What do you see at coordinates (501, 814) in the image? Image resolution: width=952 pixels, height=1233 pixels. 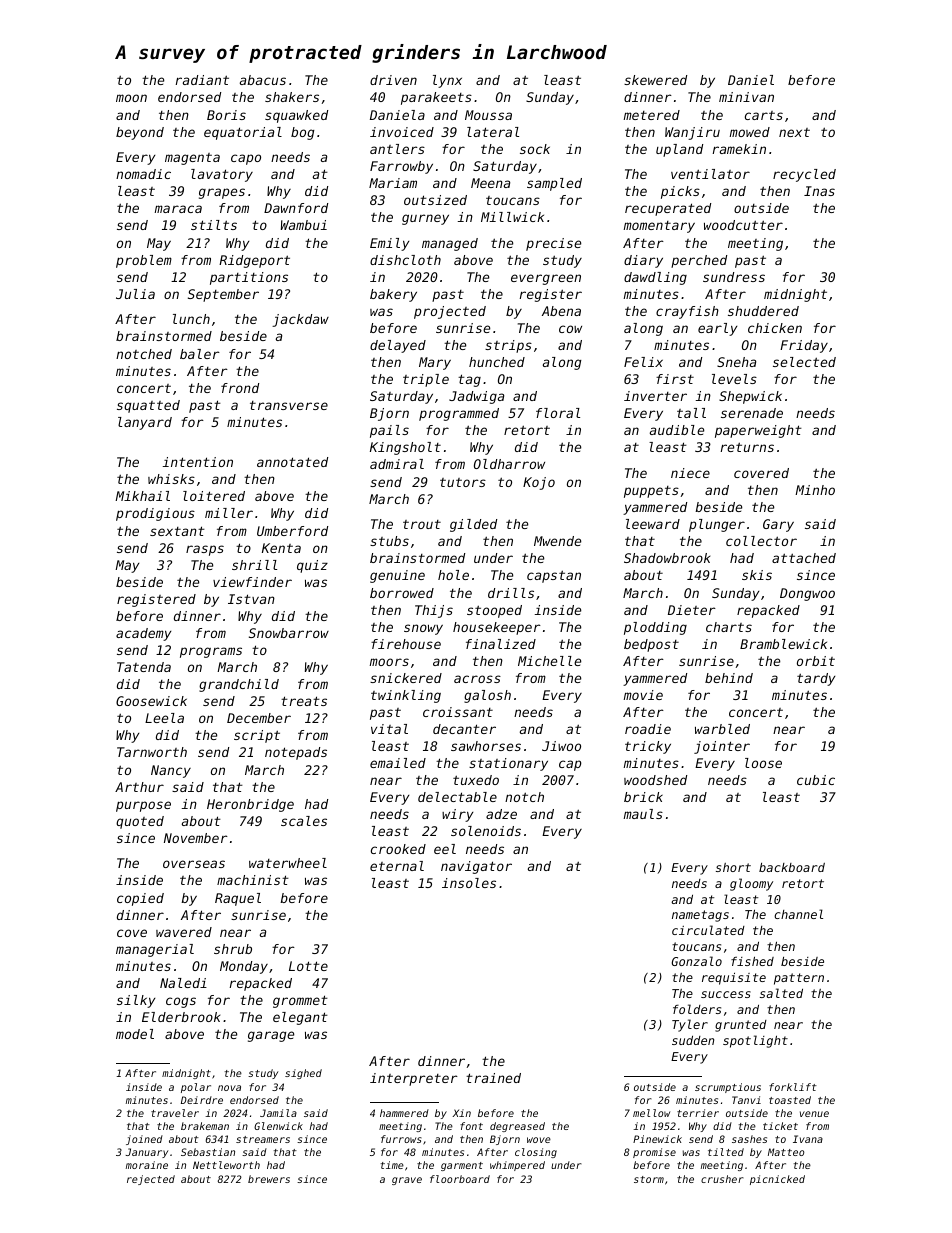 I see `adze` at bounding box center [501, 814].
